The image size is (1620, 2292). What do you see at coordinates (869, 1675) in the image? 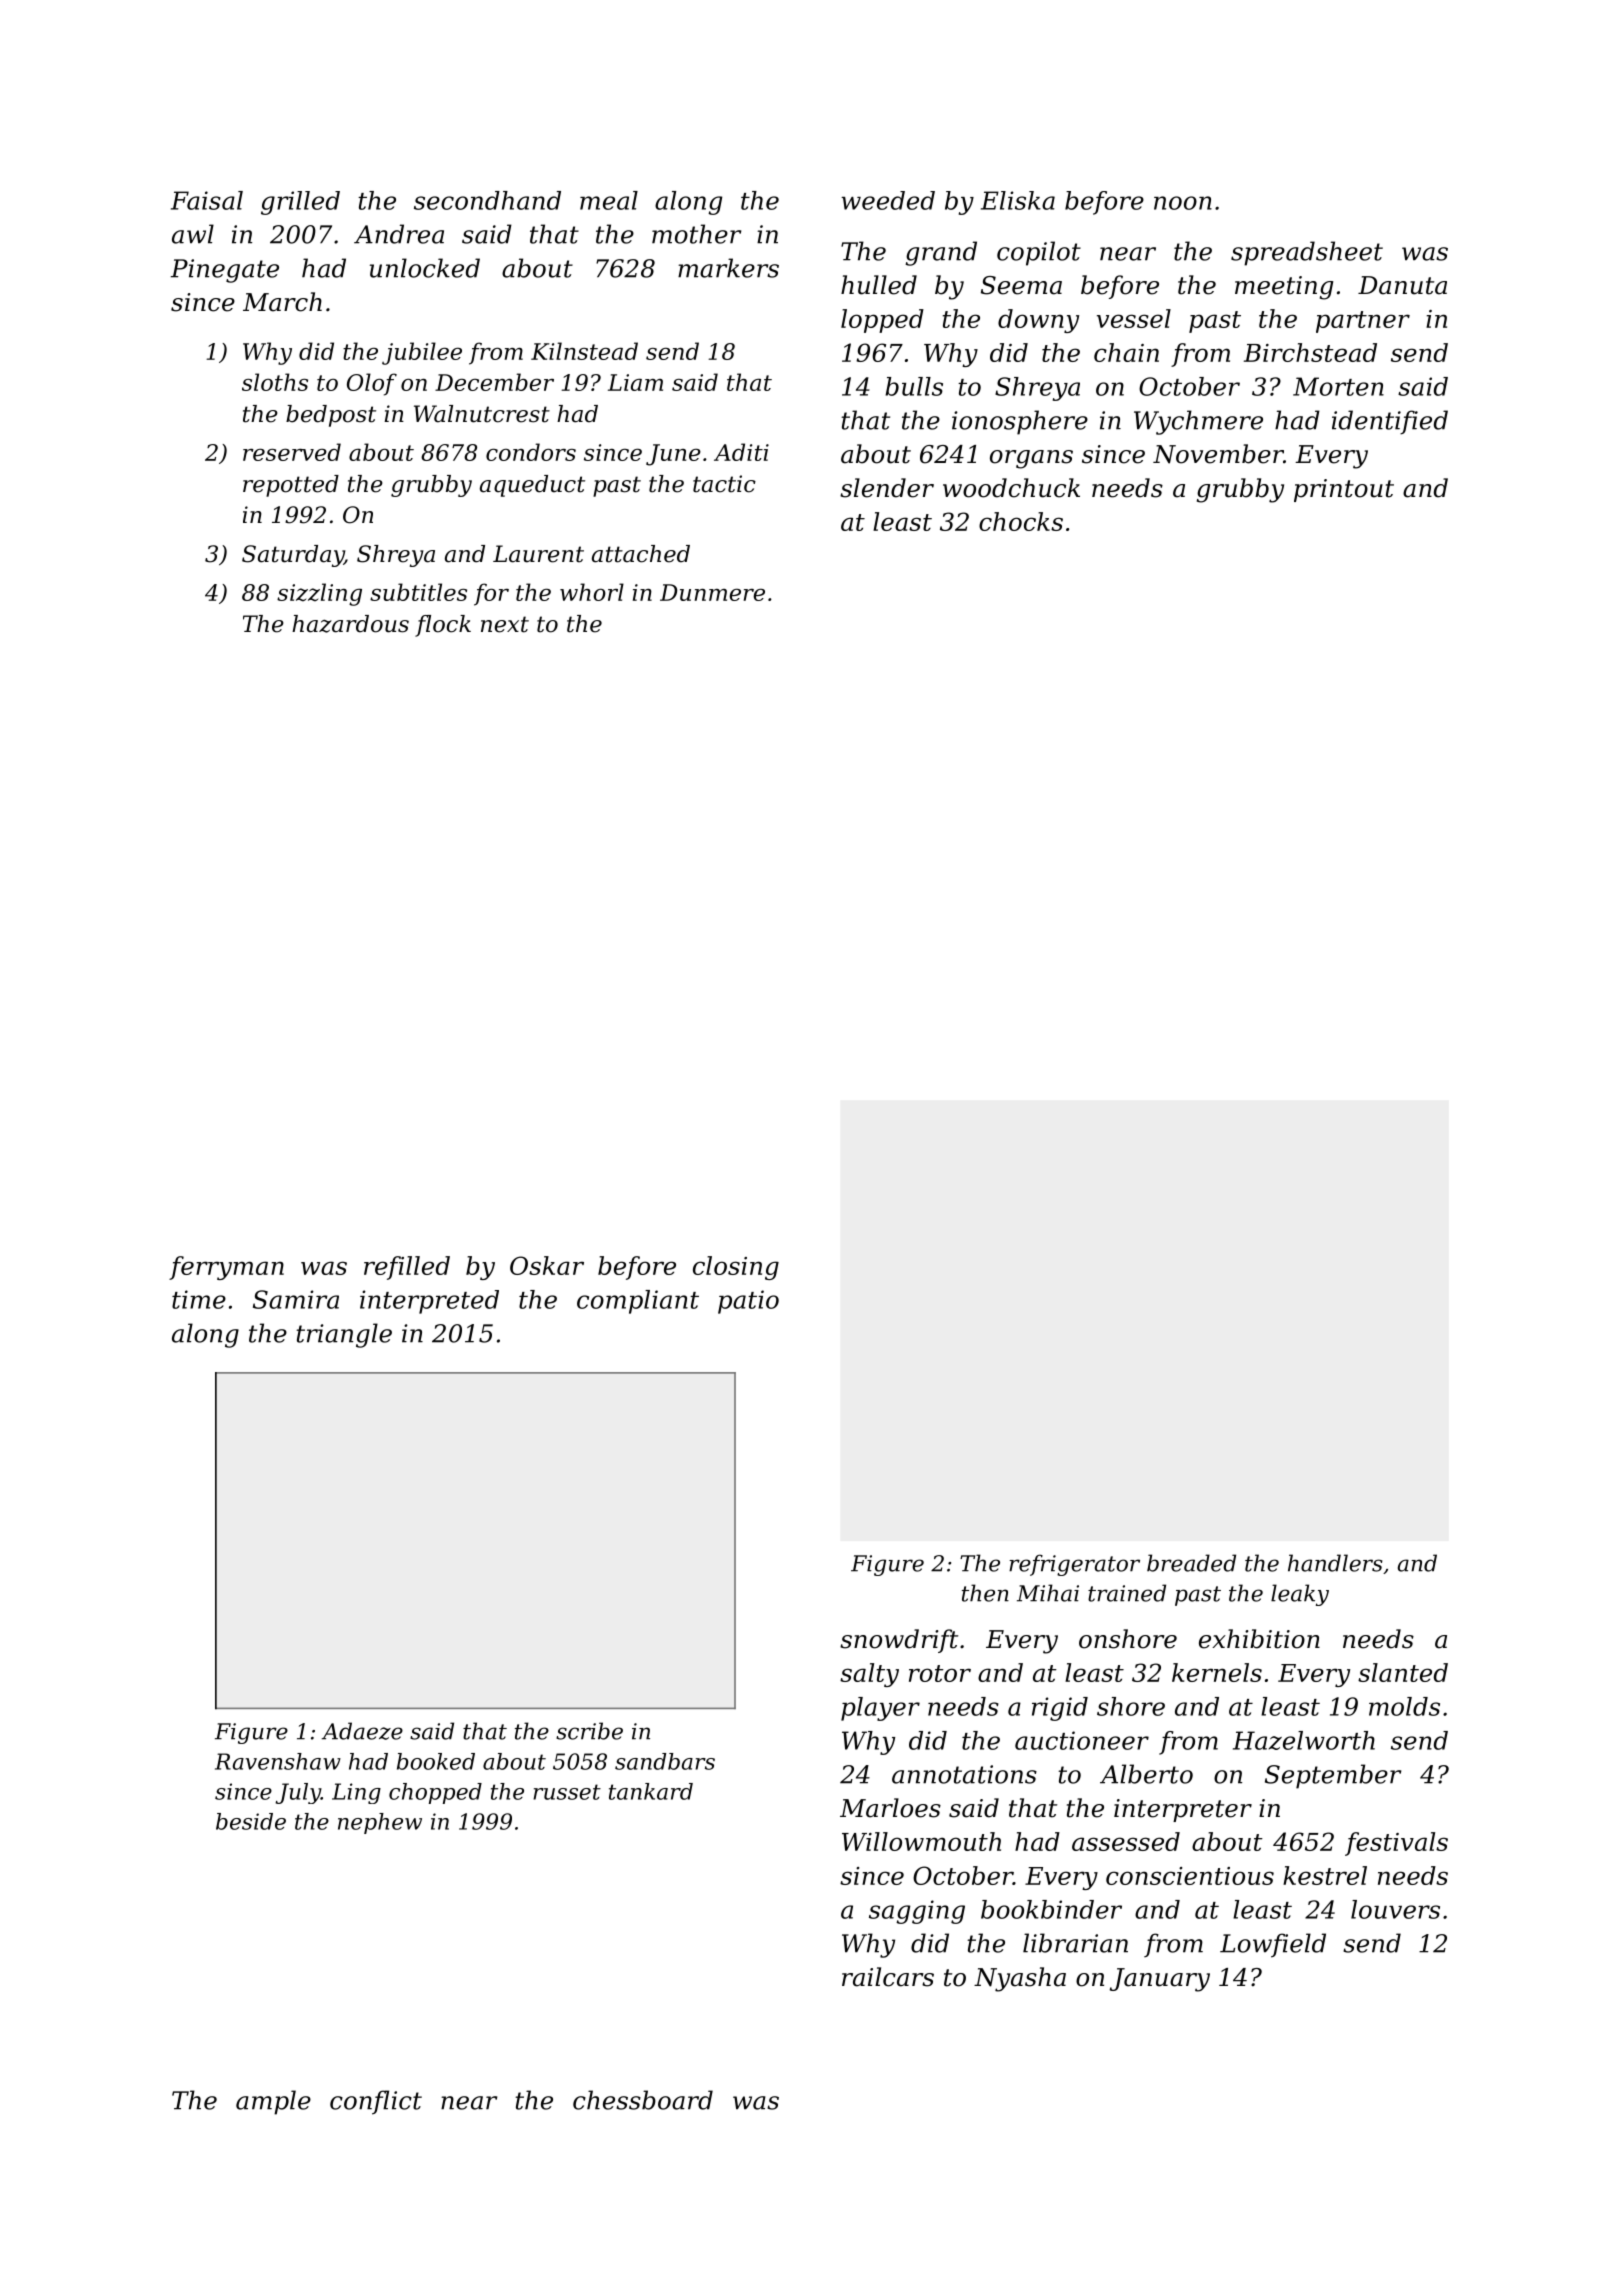
I see `salty` at bounding box center [869, 1675].
